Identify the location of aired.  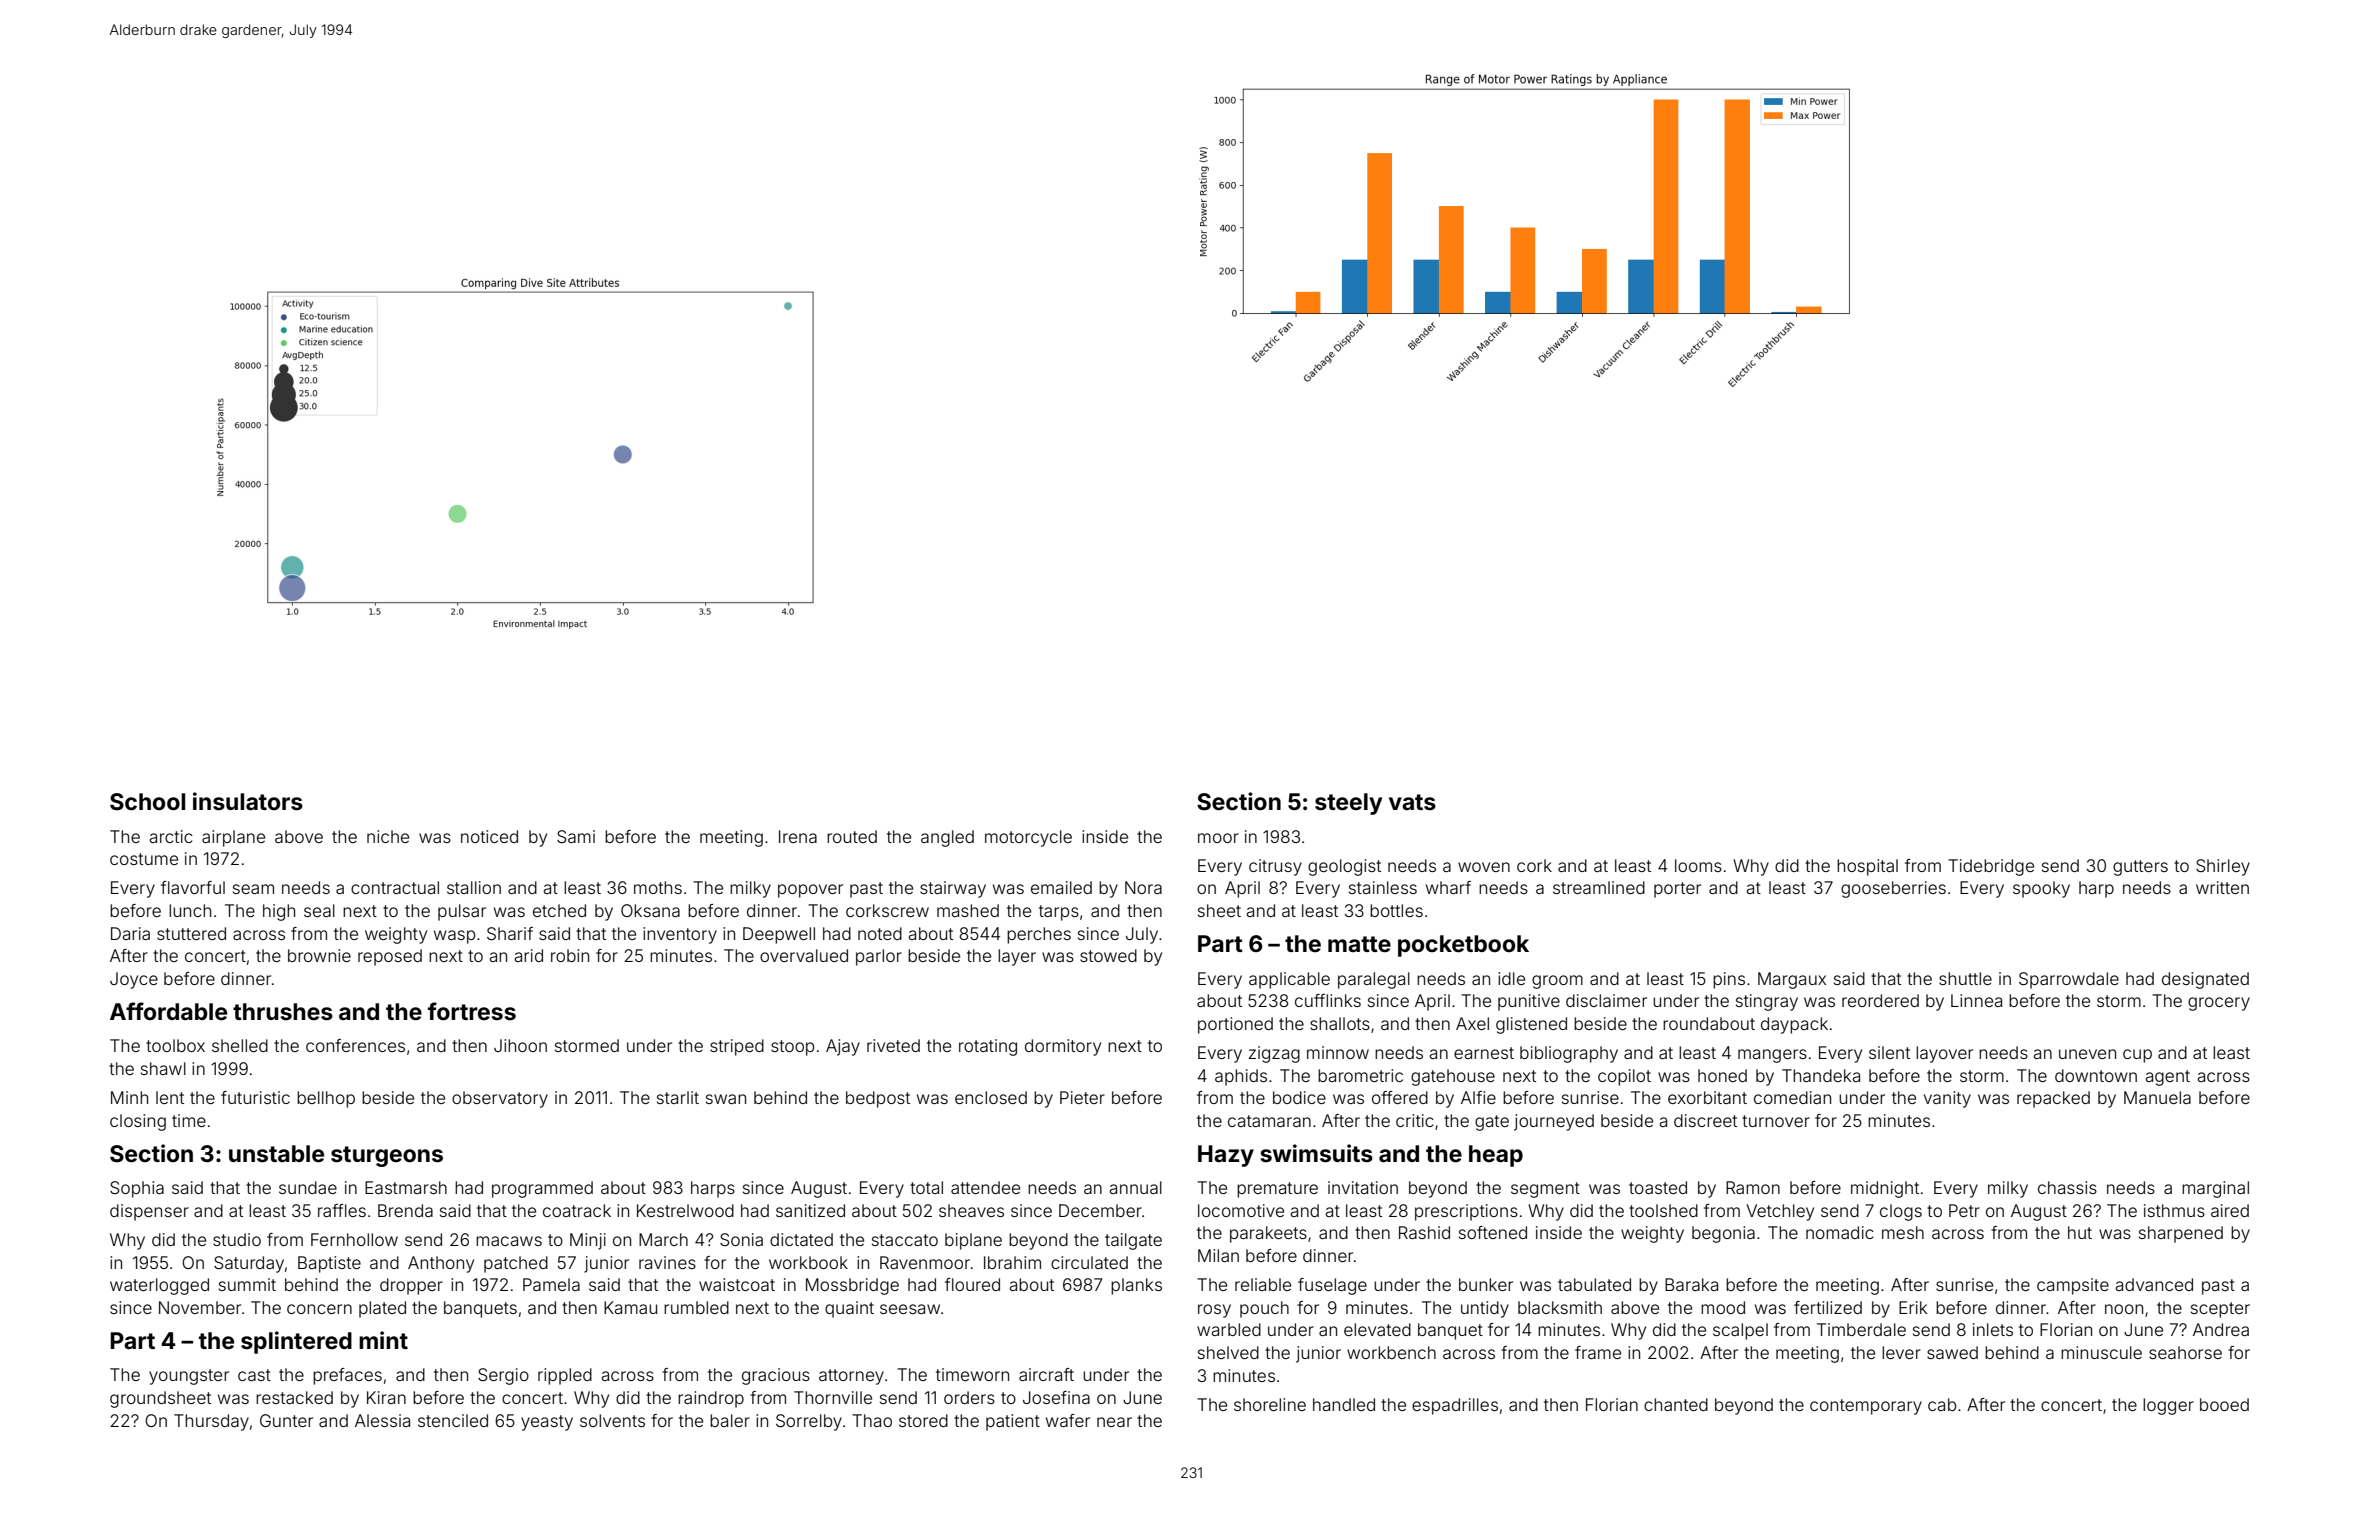
(2230, 1210).
